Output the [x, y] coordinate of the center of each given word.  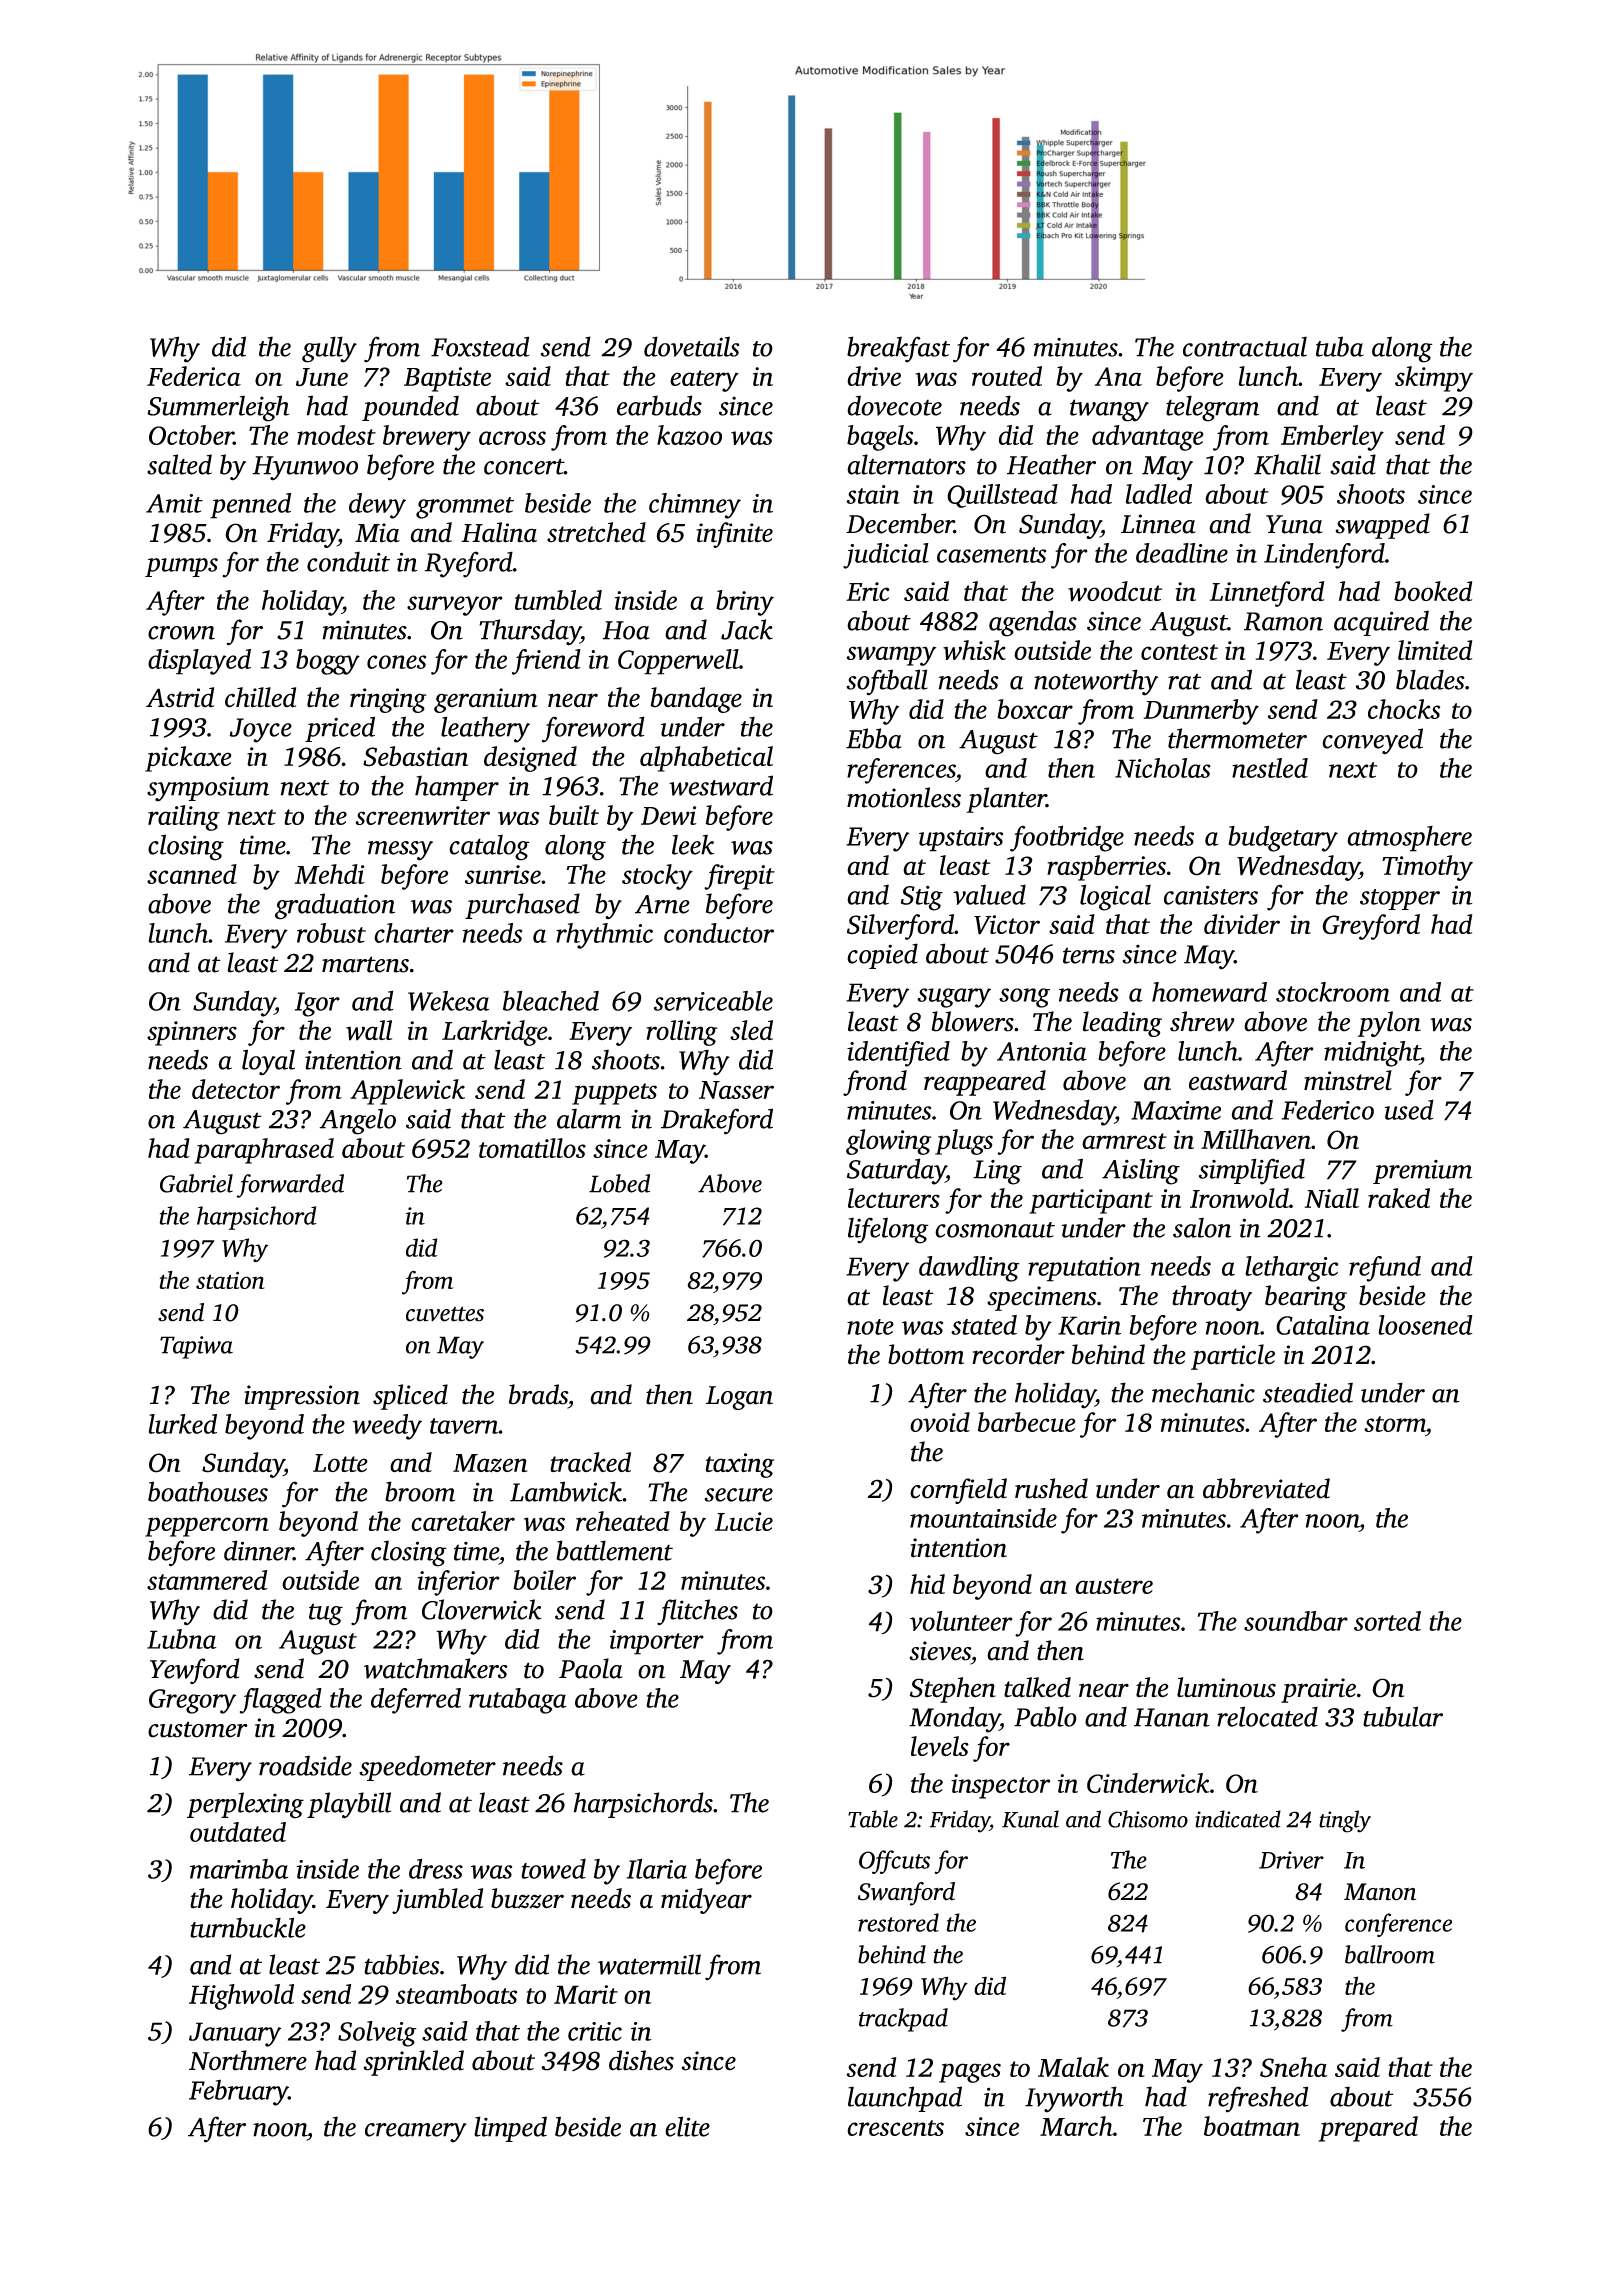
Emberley [1332, 438]
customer [198, 1729]
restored [898, 1922]
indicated [1238, 1819]
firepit [739, 877]
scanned [192, 874]
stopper [1400, 899]
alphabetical [706, 759]
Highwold [241, 1997]
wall [369, 1030]
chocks [1404, 709]
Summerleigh [218, 408]
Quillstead [1002, 496]
